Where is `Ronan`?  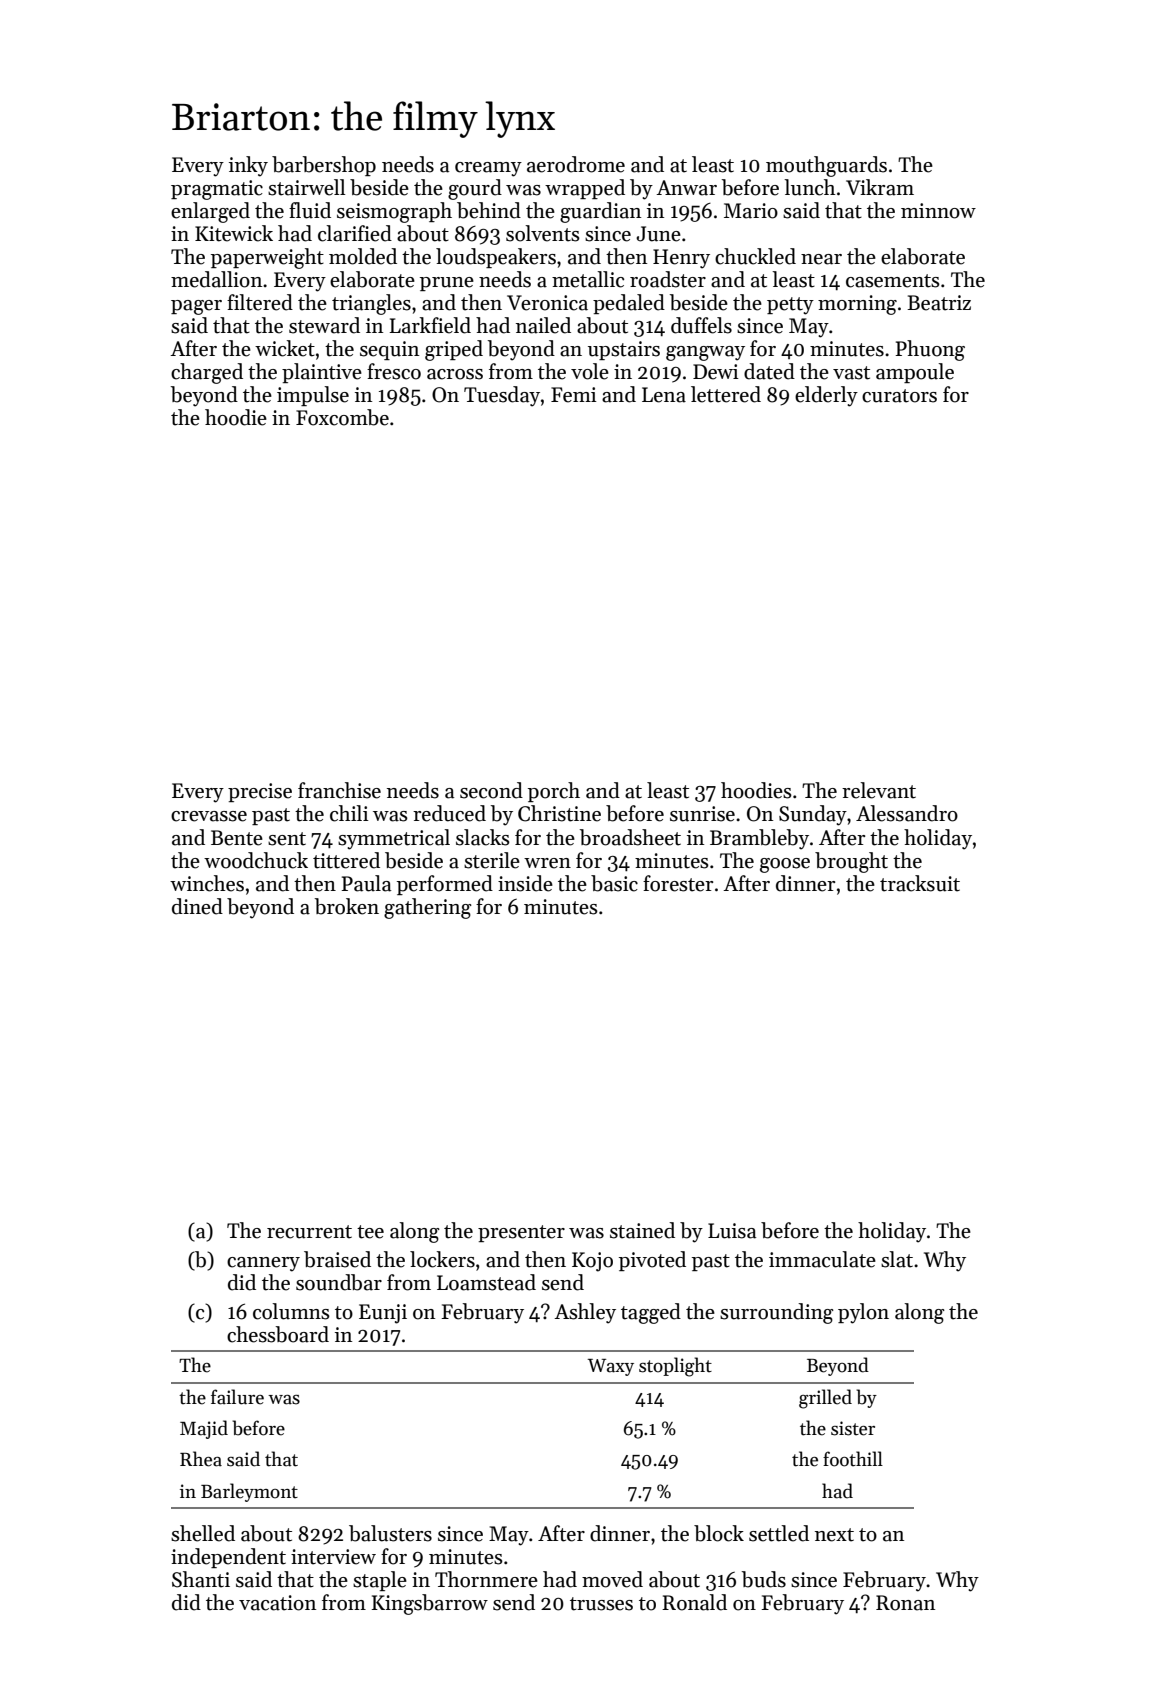
Ronan is located at coordinates (905, 1603).
